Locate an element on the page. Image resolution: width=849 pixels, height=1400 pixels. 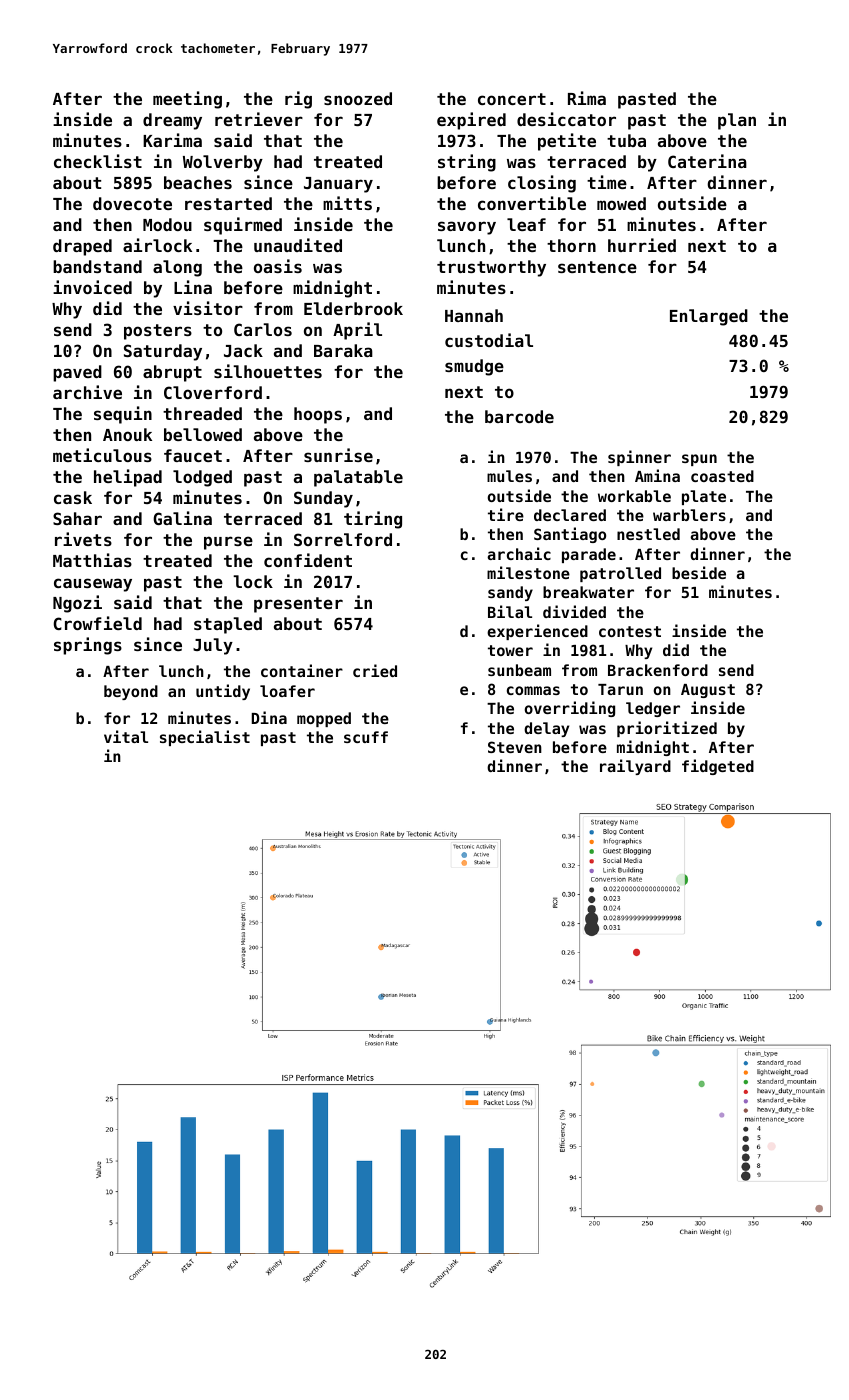
plan is located at coordinates (737, 121).
